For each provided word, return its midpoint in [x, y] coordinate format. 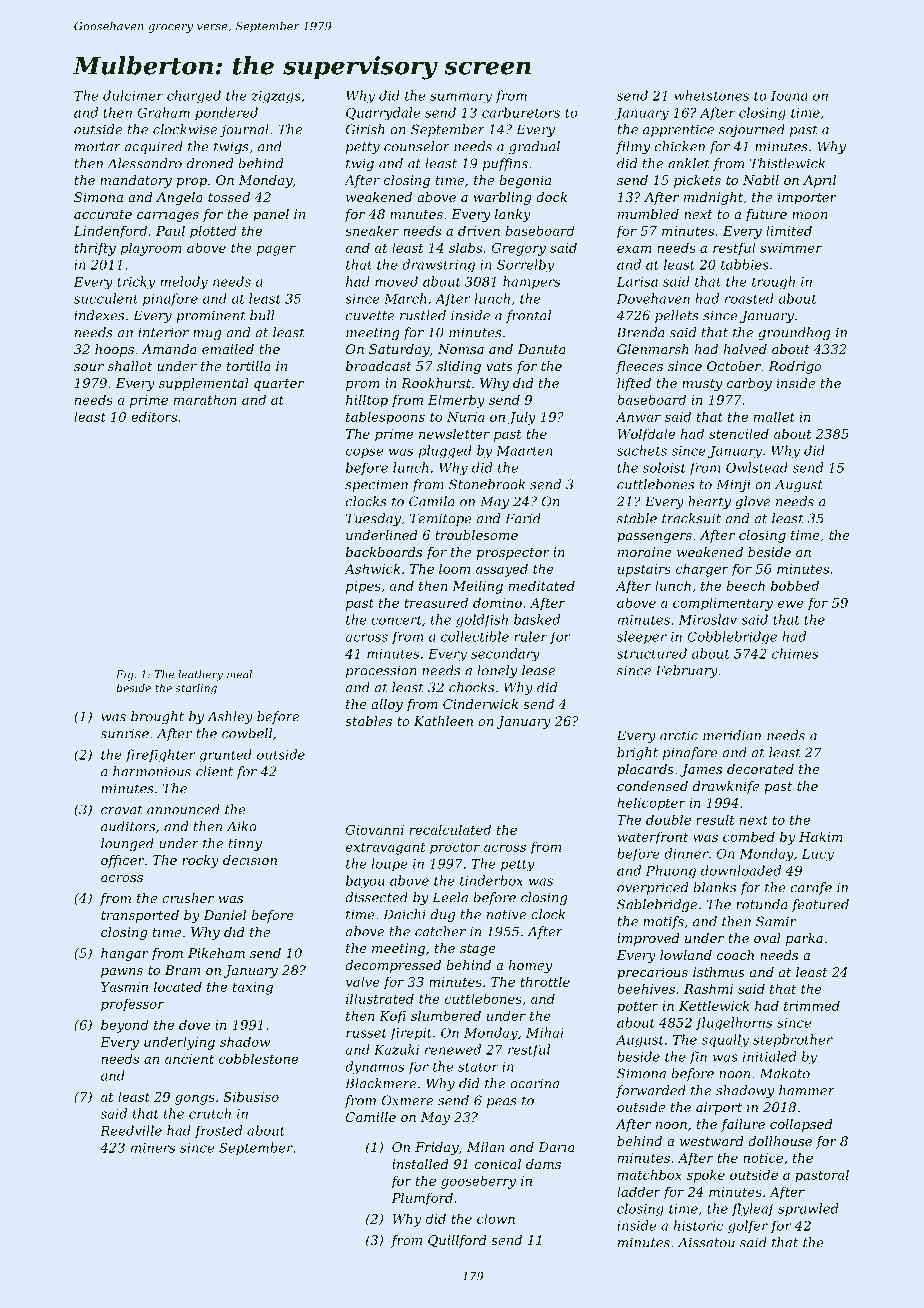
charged [194, 97]
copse [364, 453]
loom [454, 568]
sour [89, 367]
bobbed [795, 585]
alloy [387, 705]
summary [461, 98]
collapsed [801, 1125]
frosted [218, 1131]
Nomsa [461, 349]
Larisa [637, 282]
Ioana [789, 96]
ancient [189, 1059]
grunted [225, 755]
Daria [556, 1147]
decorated [760, 769]
